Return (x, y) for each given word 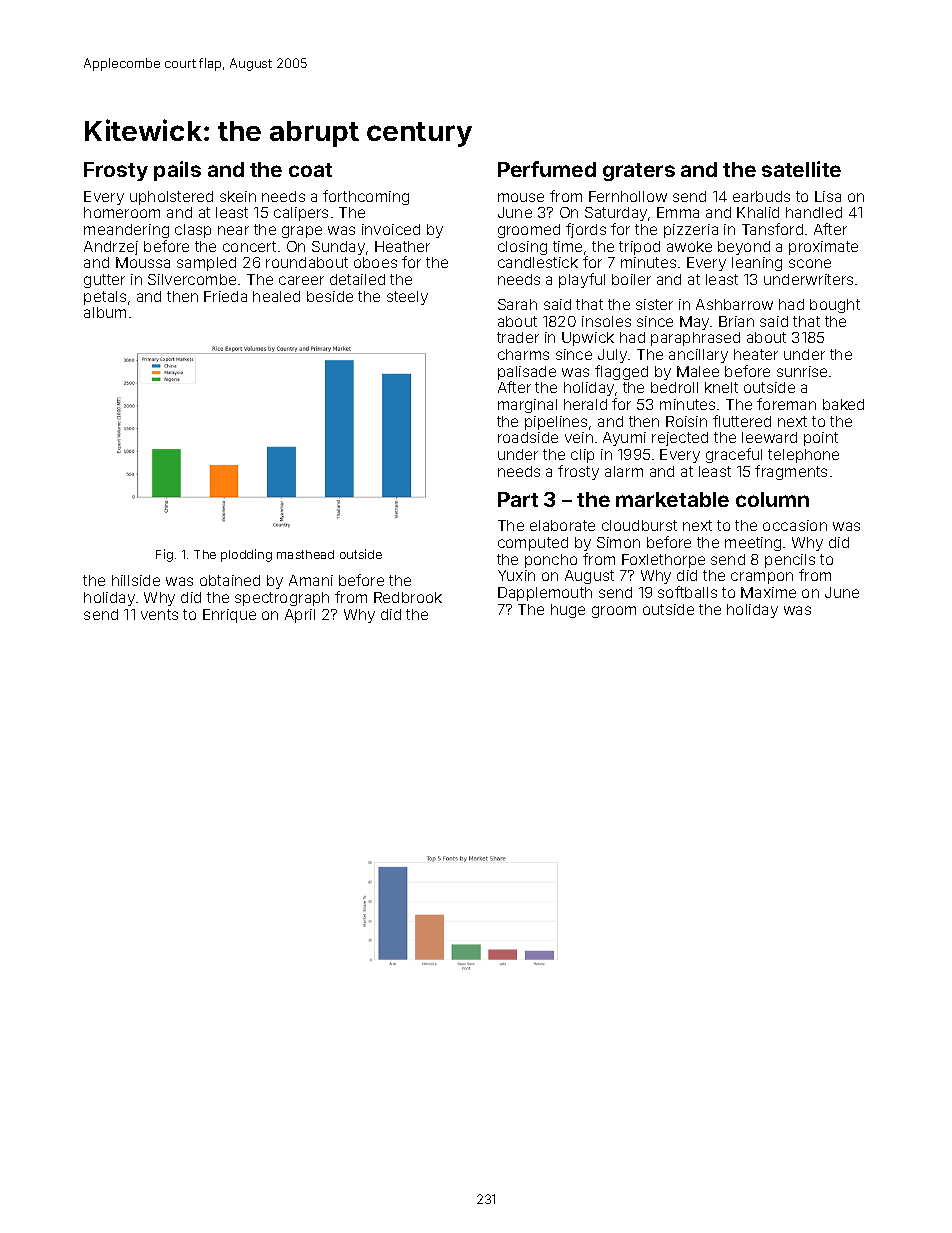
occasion (795, 525)
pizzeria (691, 231)
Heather (402, 246)
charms (523, 354)
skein (238, 196)
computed (533, 544)
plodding (246, 555)
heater (756, 354)
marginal (527, 406)
